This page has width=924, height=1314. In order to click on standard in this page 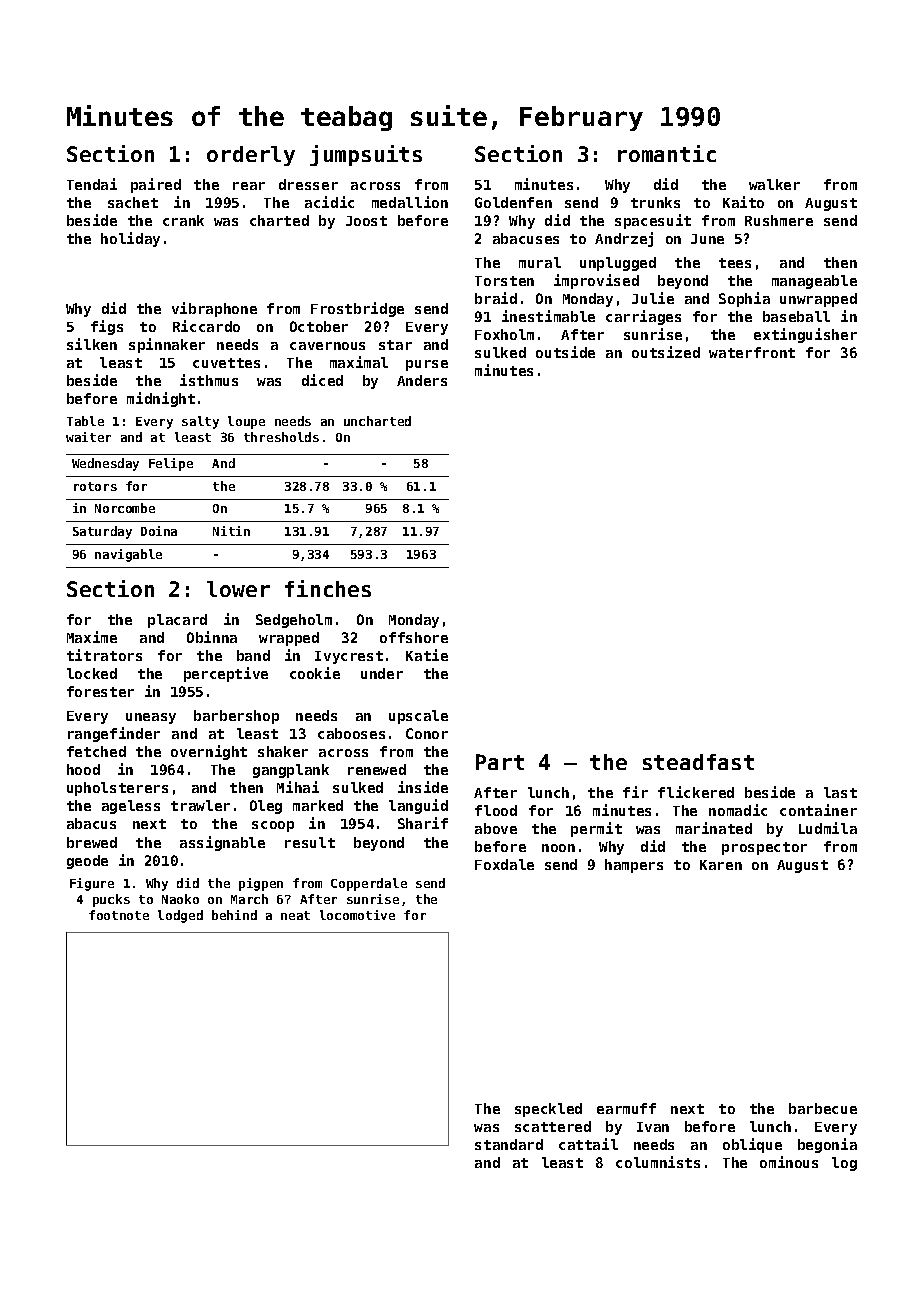, I will do `click(509, 1144)`.
